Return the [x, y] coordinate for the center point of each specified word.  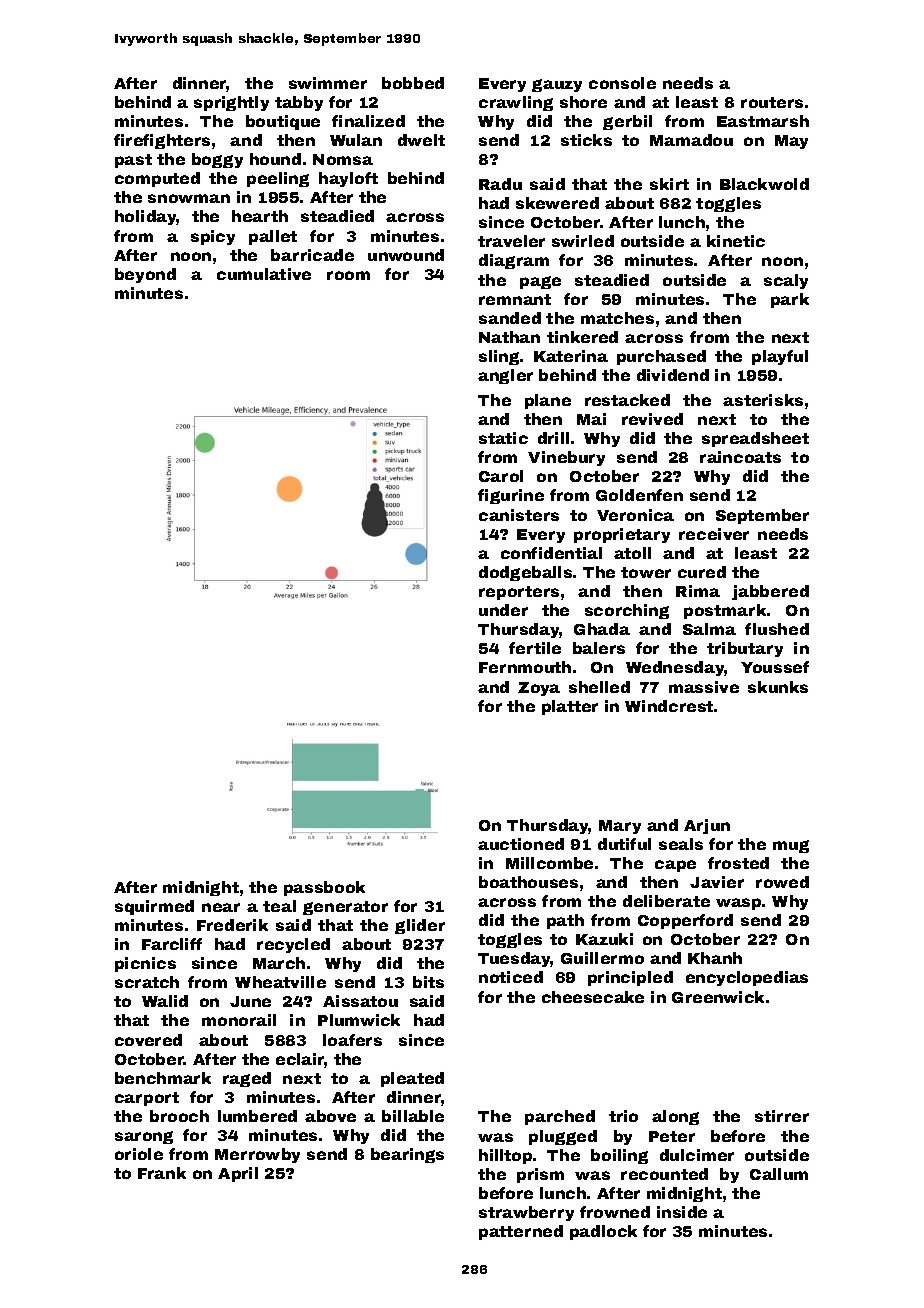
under [503, 610]
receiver [714, 534]
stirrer [782, 1116]
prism [540, 1175]
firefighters [162, 141]
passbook [324, 888]
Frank [162, 1173]
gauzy [557, 85]
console [622, 83]
